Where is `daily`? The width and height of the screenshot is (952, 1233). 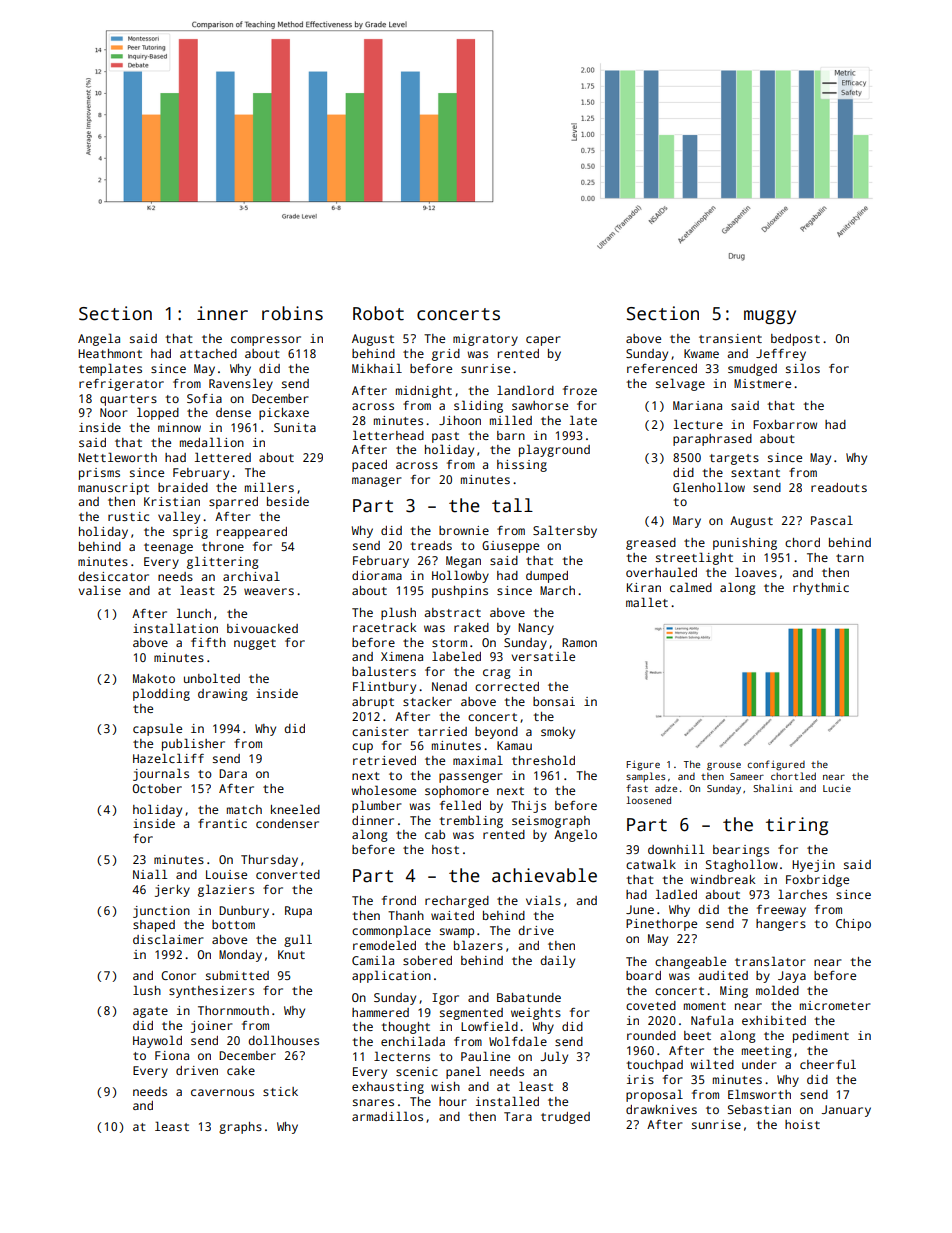
daily is located at coordinates (557, 961).
